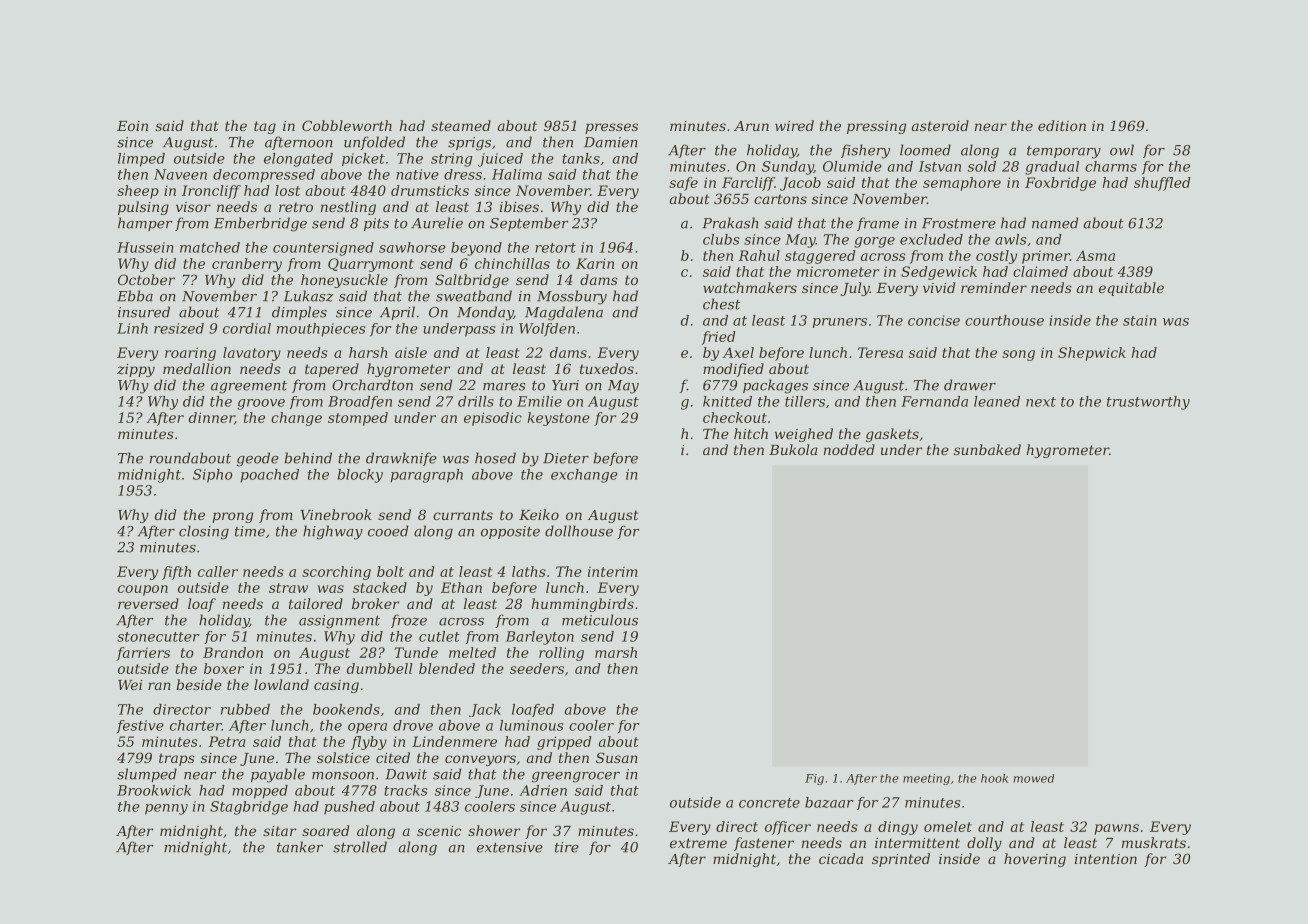 This screenshot has width=1308, height=924. What do you see at coordinates (788, 828) in the screenshot?
I see `officer` at bounding box center [788, 828].
